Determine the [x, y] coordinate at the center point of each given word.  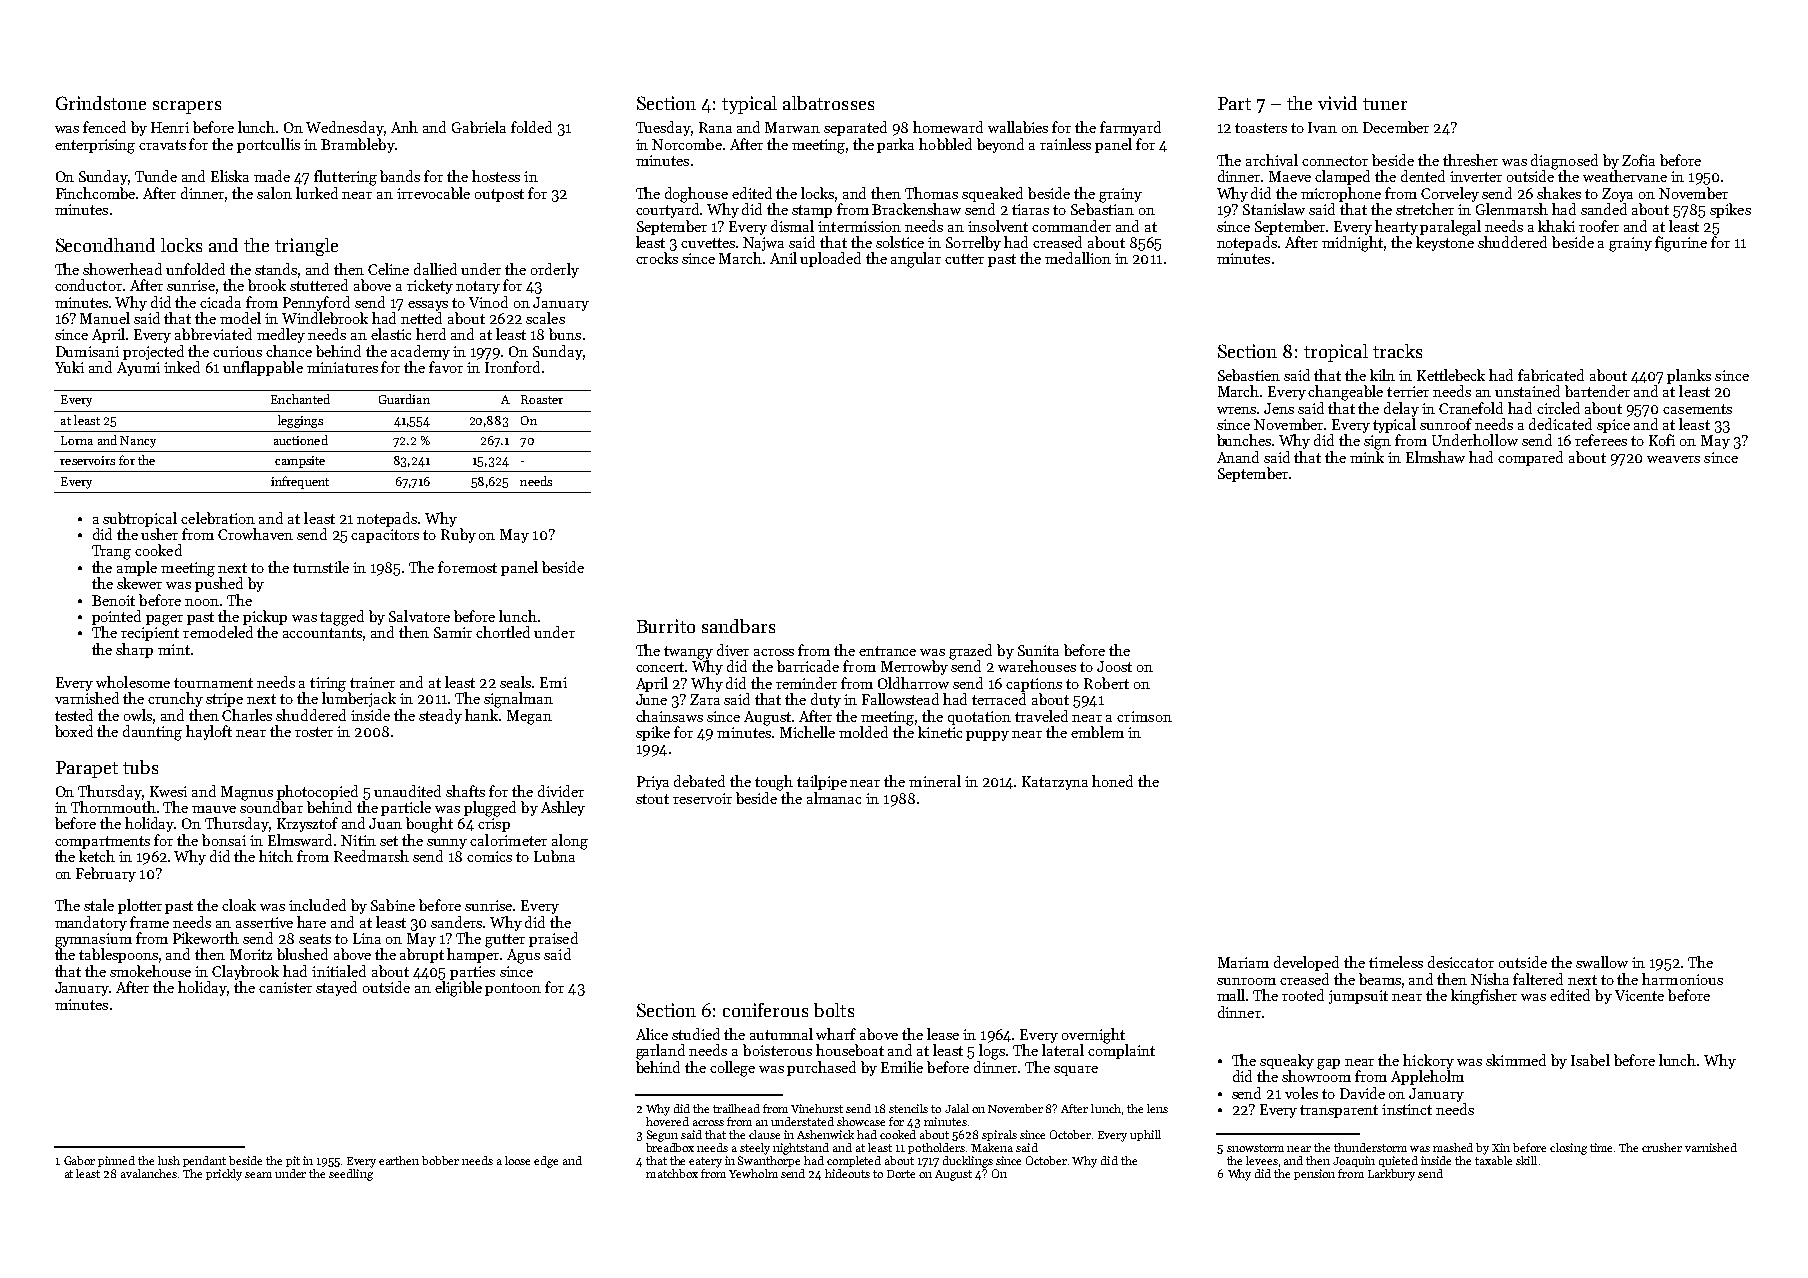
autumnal [781, 1034]
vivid [1337, 103]
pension [1314, 1174]
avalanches [149, 1173]
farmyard [1130, 128]
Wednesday [345, 128]
